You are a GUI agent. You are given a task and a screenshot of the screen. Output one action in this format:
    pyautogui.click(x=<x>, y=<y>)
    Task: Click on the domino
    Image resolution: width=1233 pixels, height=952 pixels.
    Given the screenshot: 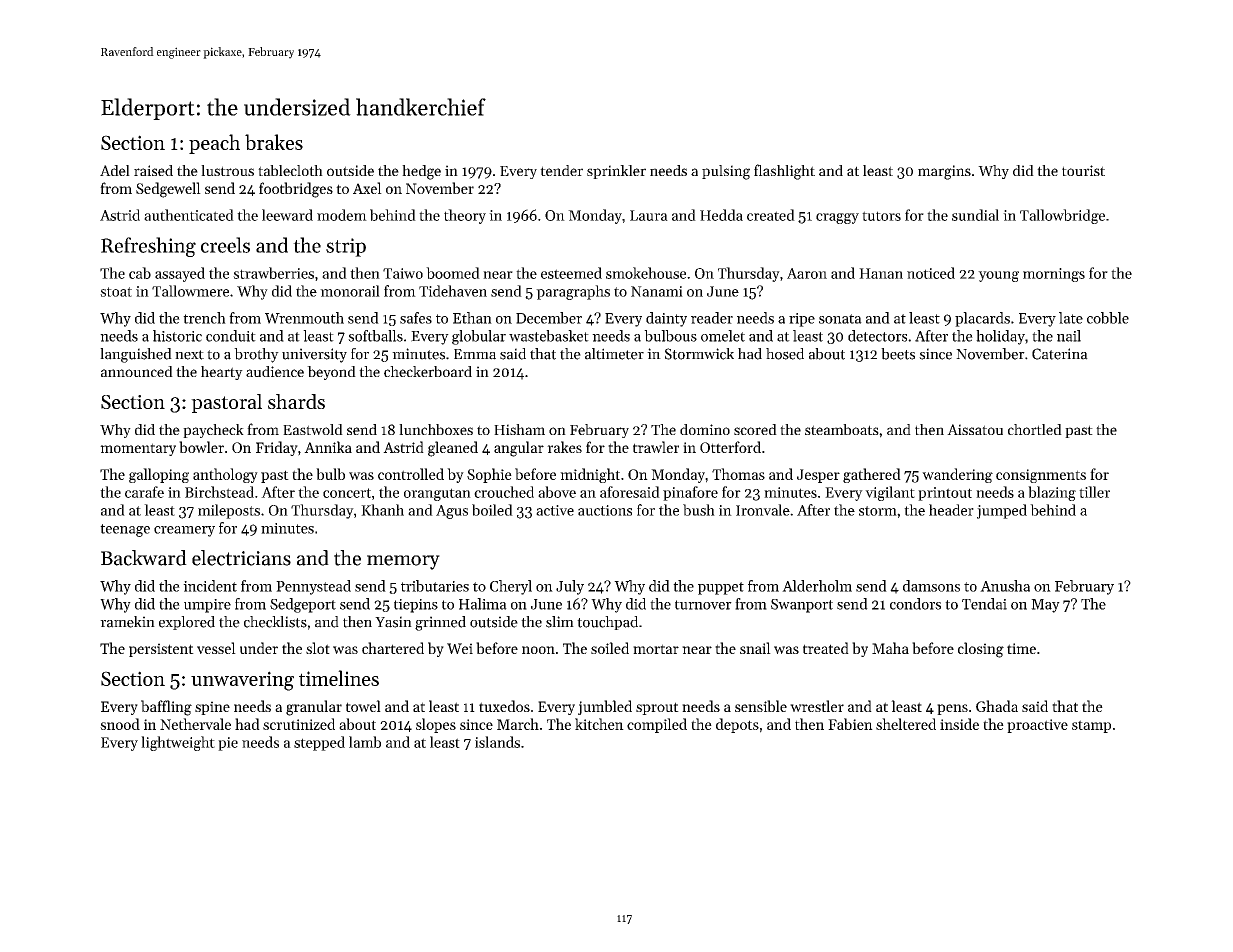 What is the action you would take?
    pyautogui.click(x=705, y=429)
